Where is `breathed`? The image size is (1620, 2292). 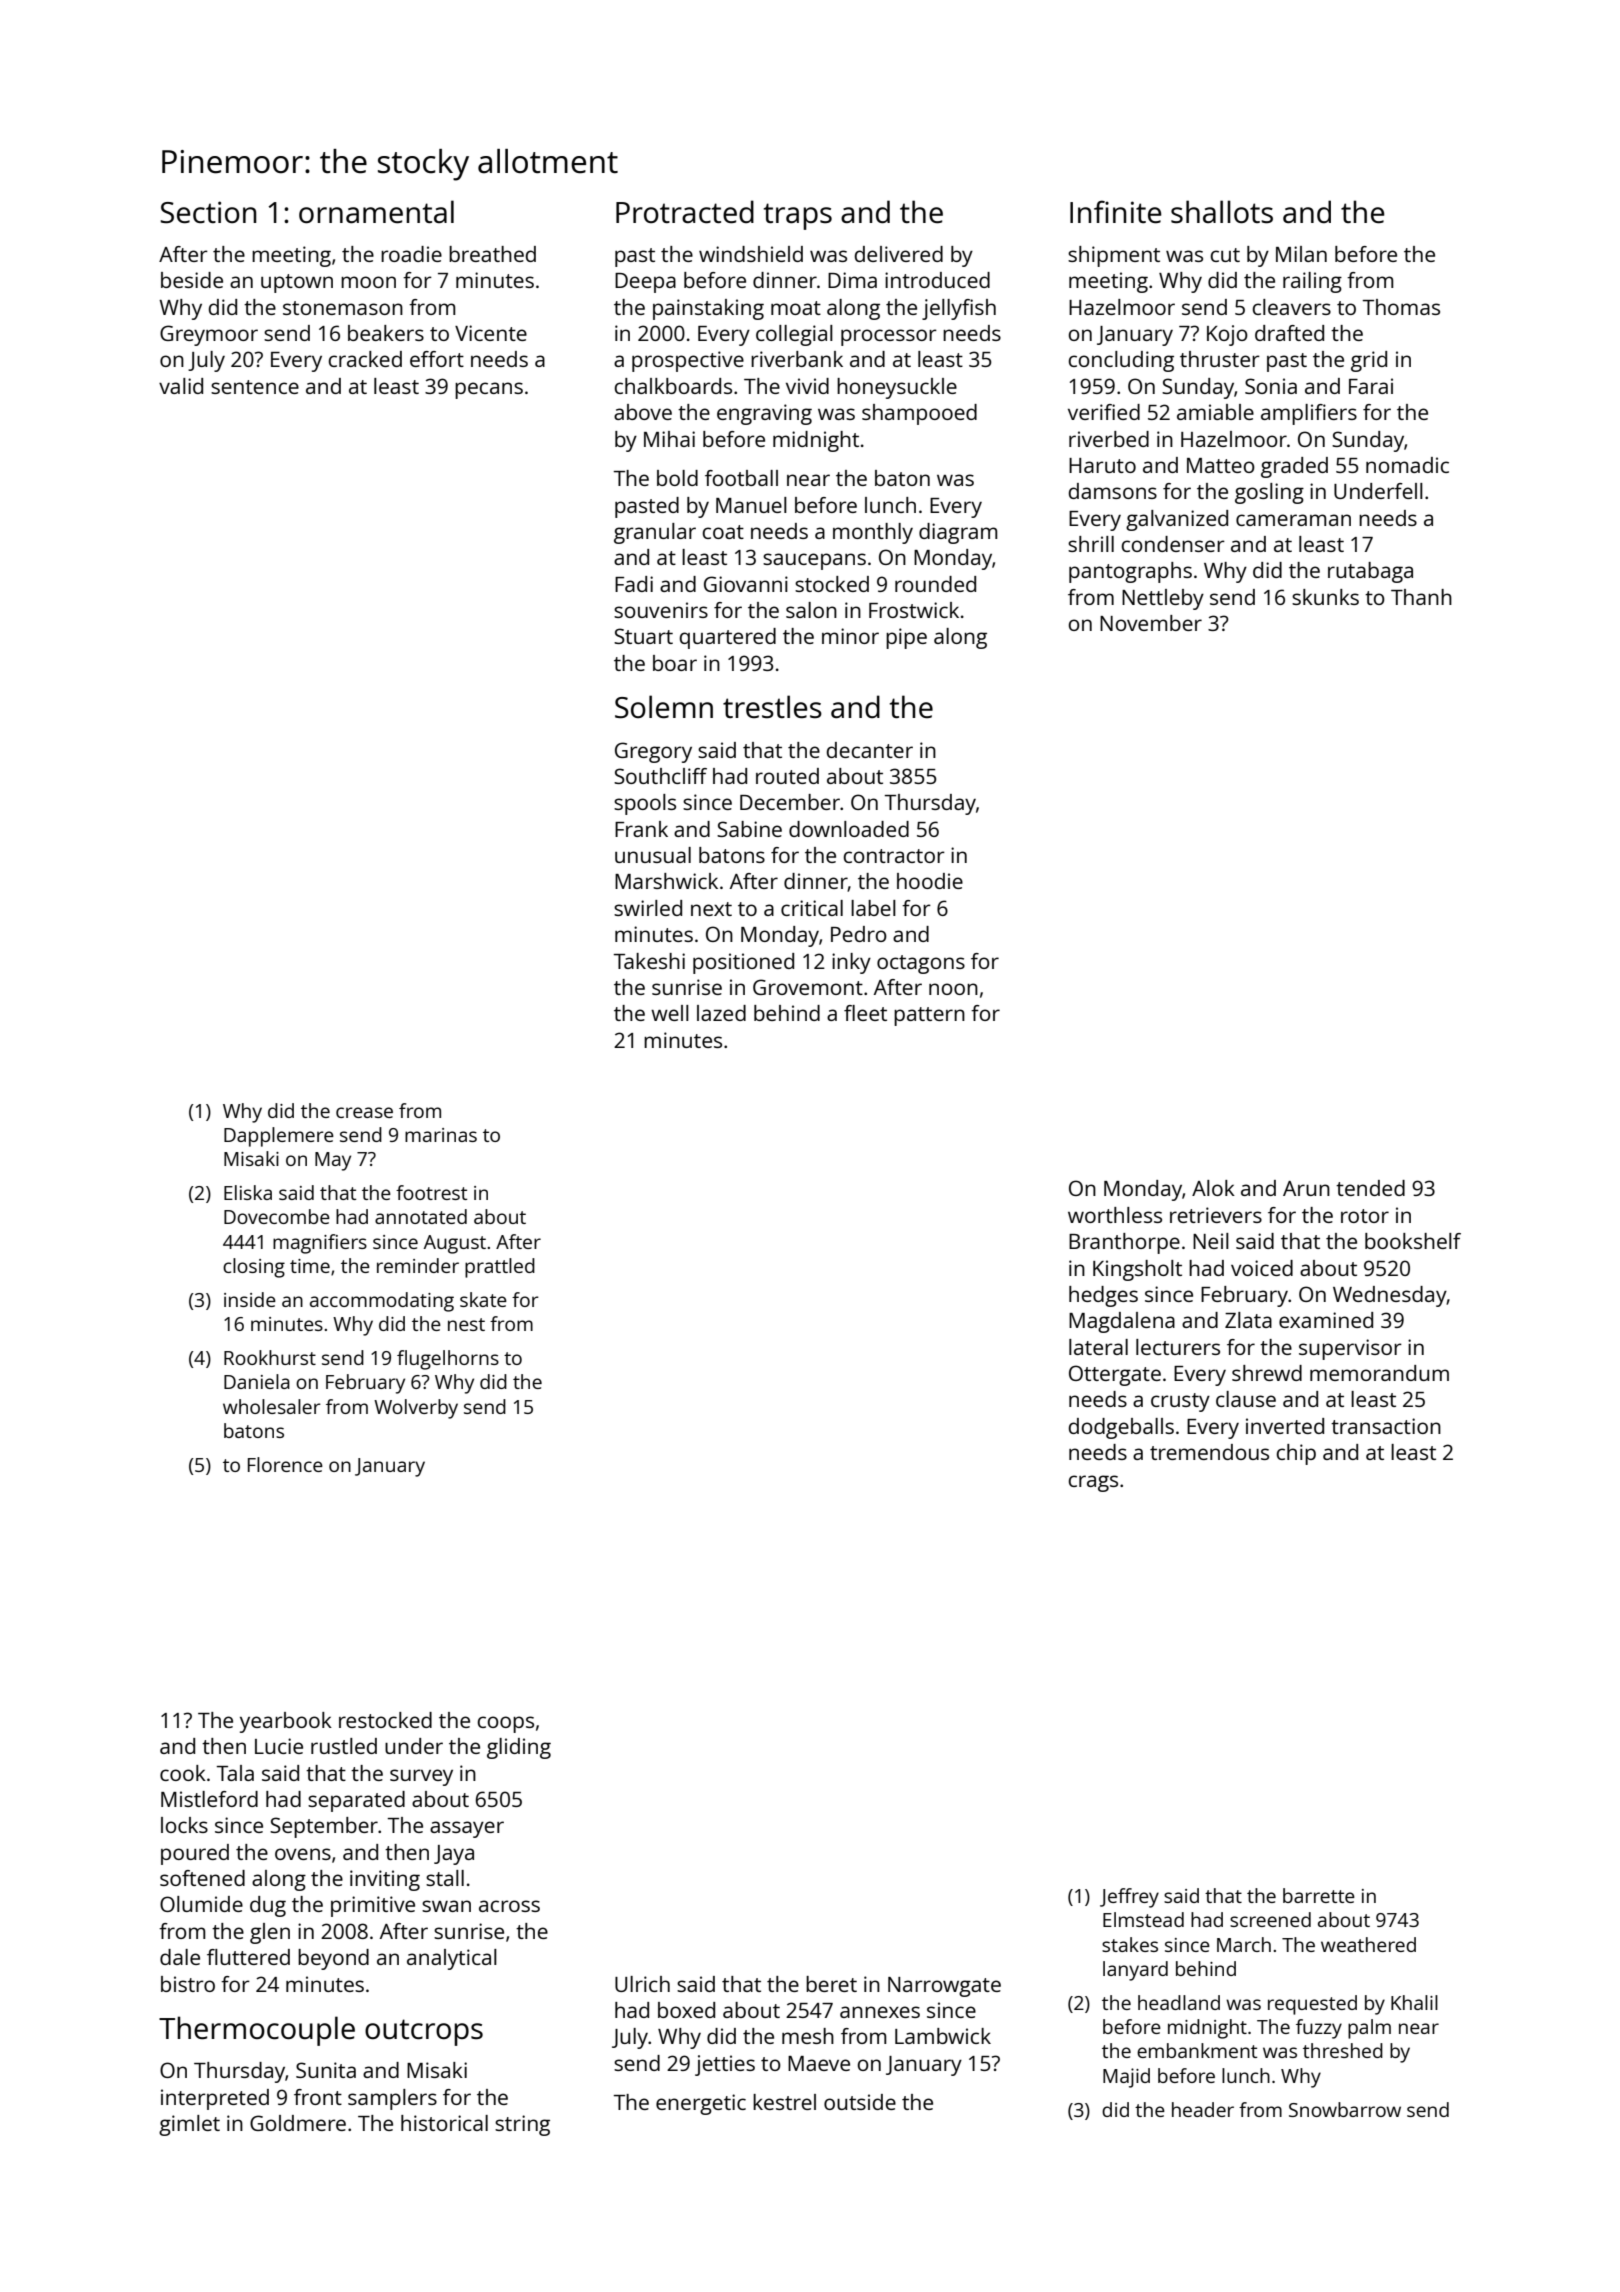
breathed is located at coordinates (492, 254).
